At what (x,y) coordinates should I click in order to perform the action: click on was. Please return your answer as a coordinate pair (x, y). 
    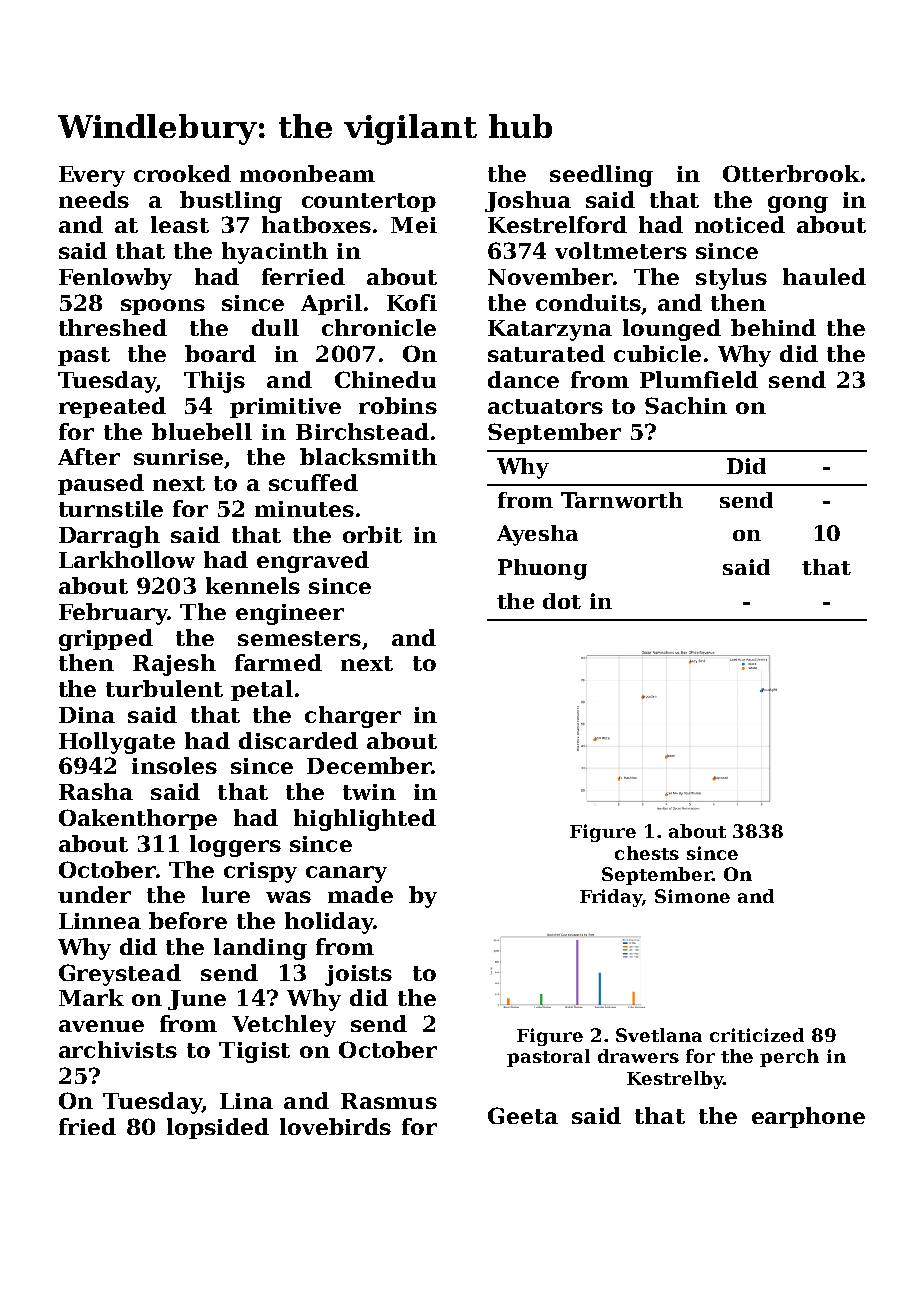
    Looking at the image, I should click on (288, 897).
